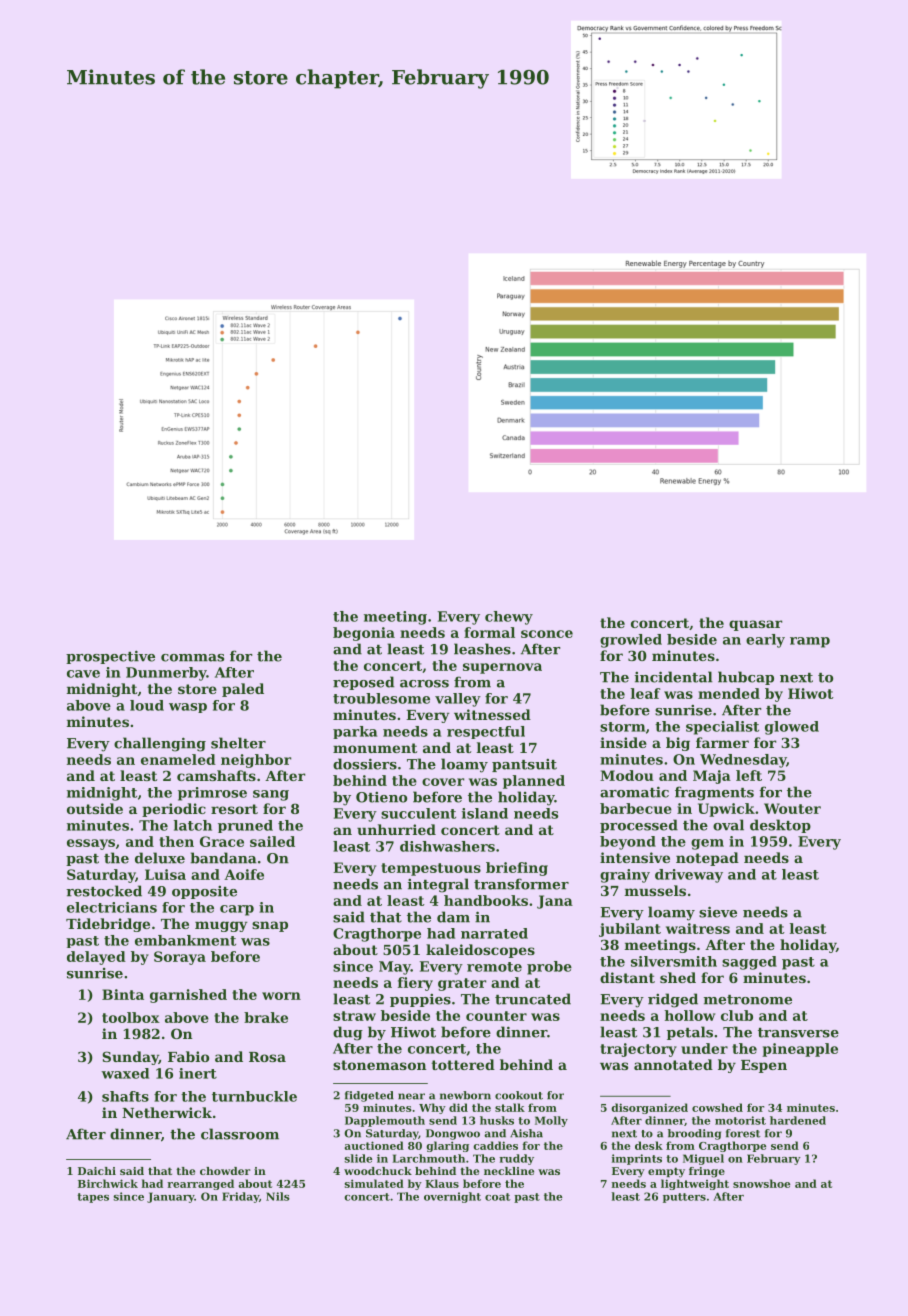 The height and width of the screenshot is (1316, 908). Describe the element at coordinates (212, 794) in the screenshot. I see `primrose` at that location.
